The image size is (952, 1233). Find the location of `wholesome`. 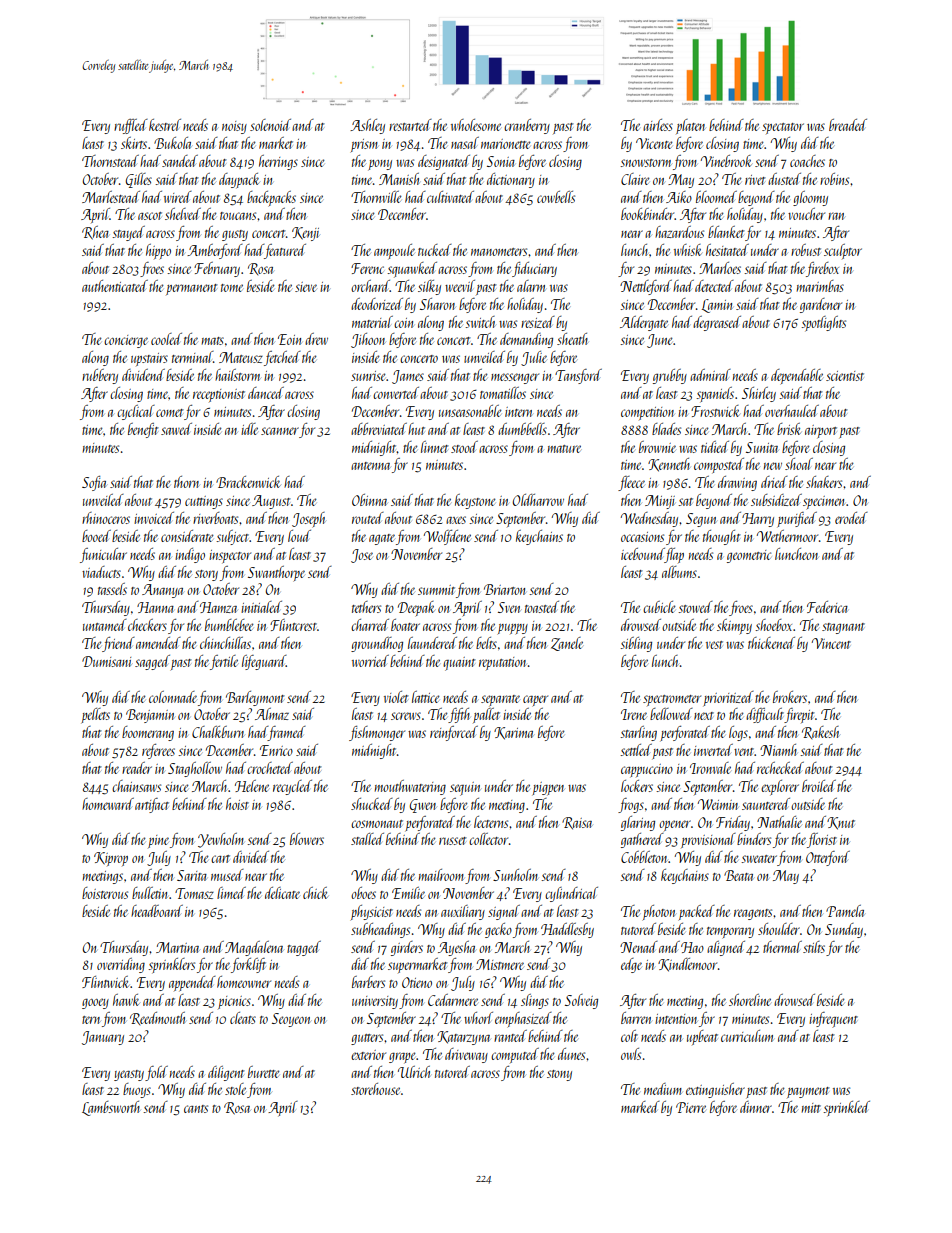

wholesome is located at coordinates (476, 125).
